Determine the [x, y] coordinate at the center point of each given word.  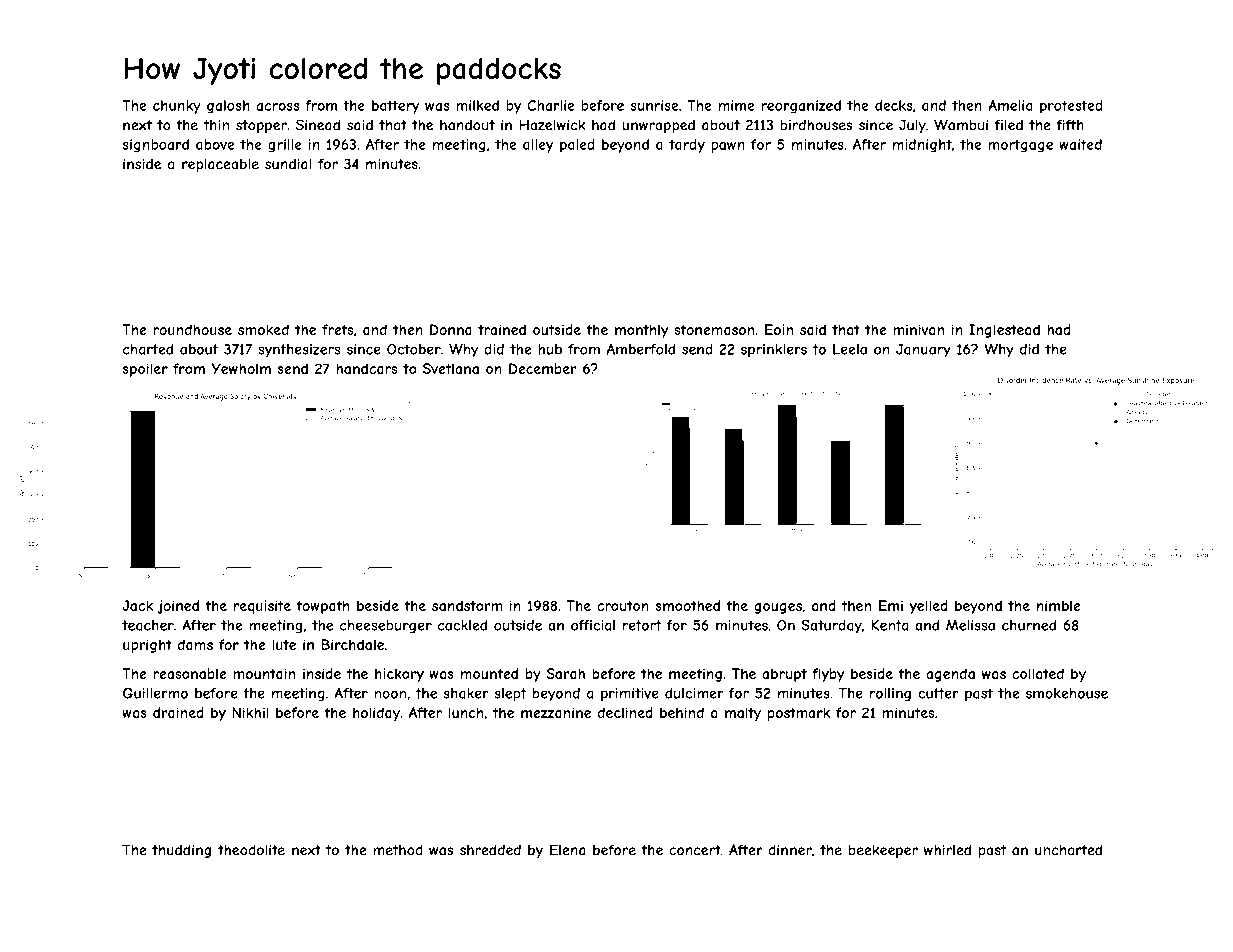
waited [1080, 144]
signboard [156, 146]
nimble [1059, 605]
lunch [466, 712]
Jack [137, 605]
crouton [623, 606]
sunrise [655, 105]
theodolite [251, 850]
